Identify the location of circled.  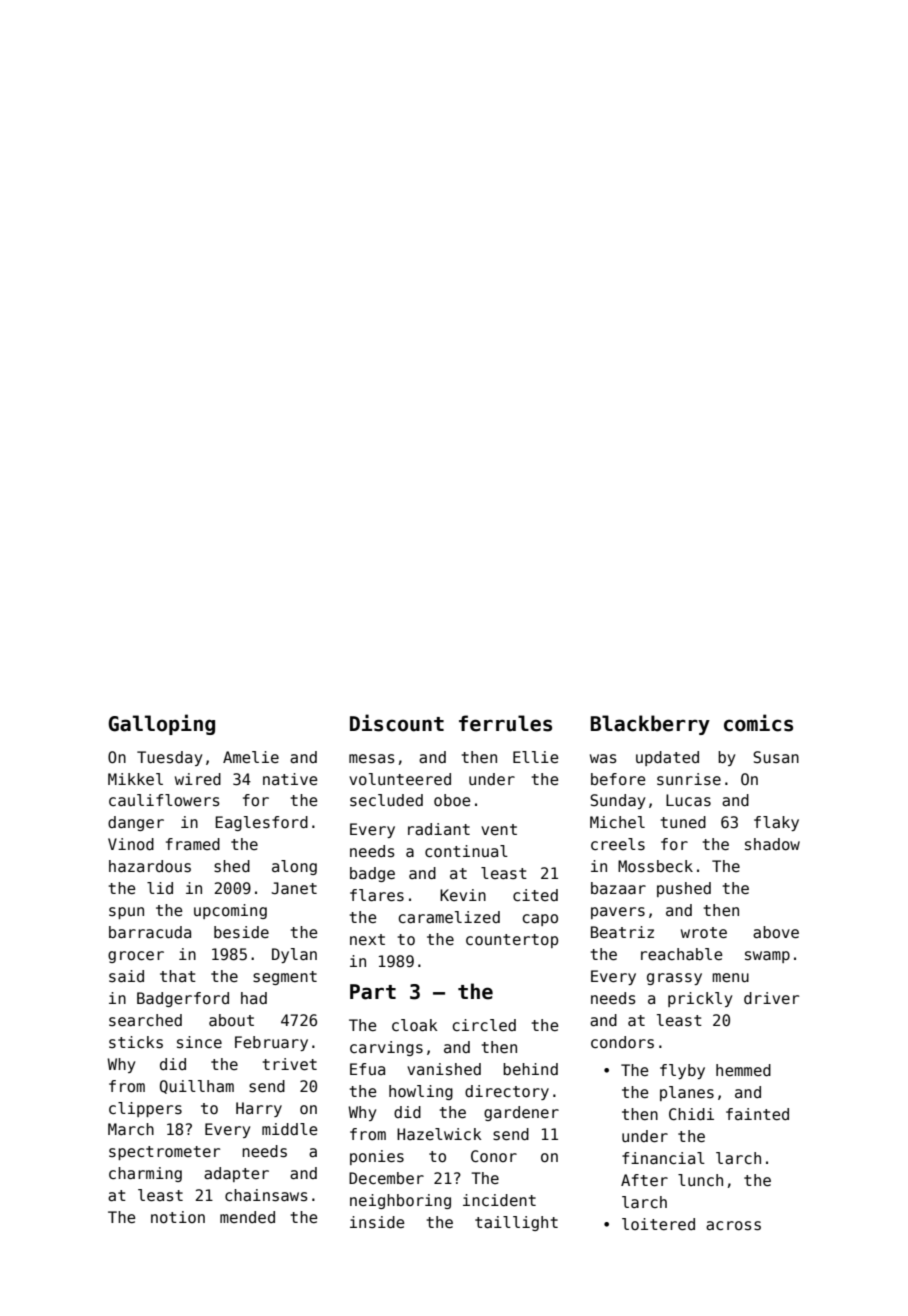
(484, 1025).
